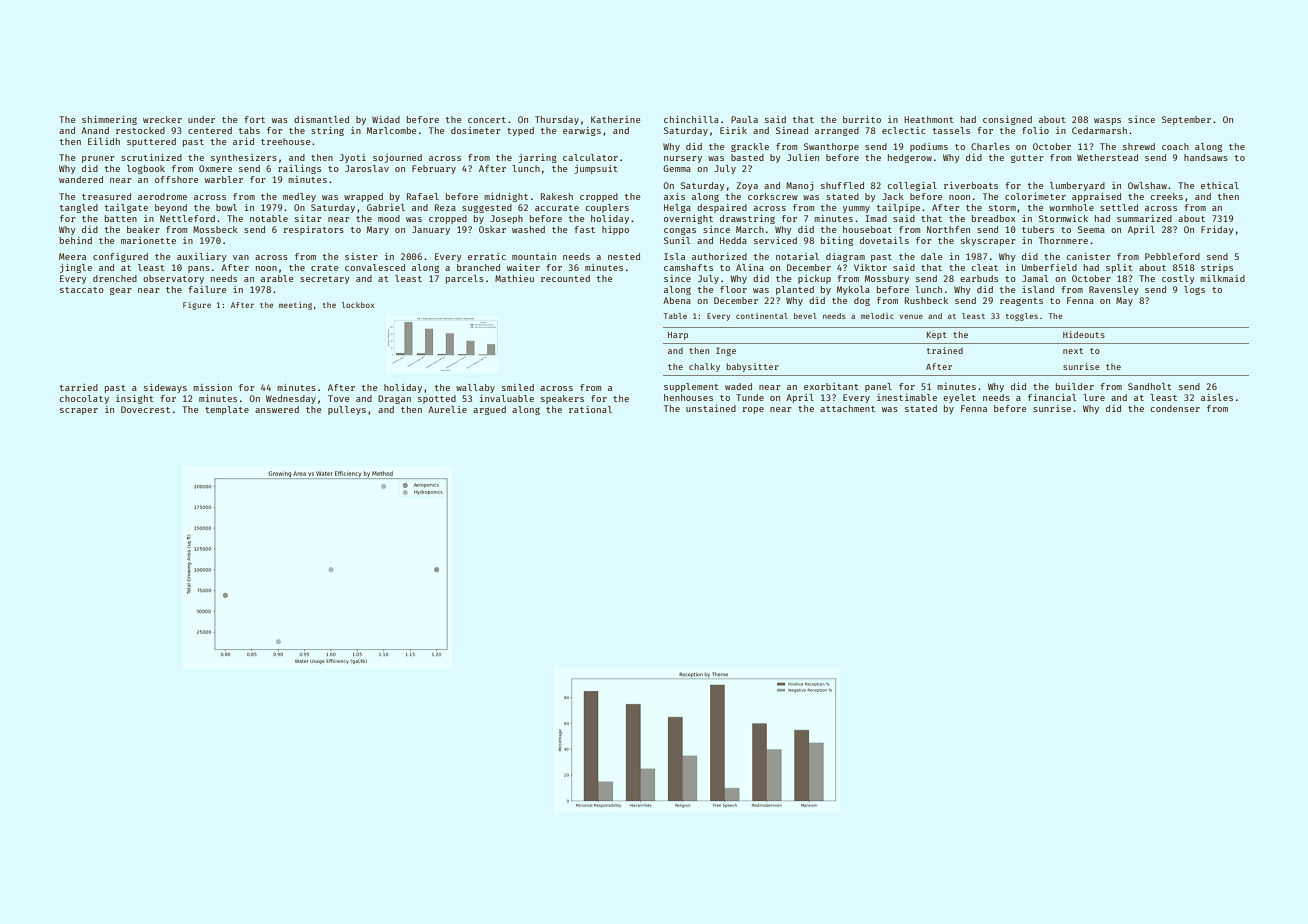  What do you see at coordinates (506, 219) in the screenshot?
I see `Joseph` at bounding box center [506, 219].
